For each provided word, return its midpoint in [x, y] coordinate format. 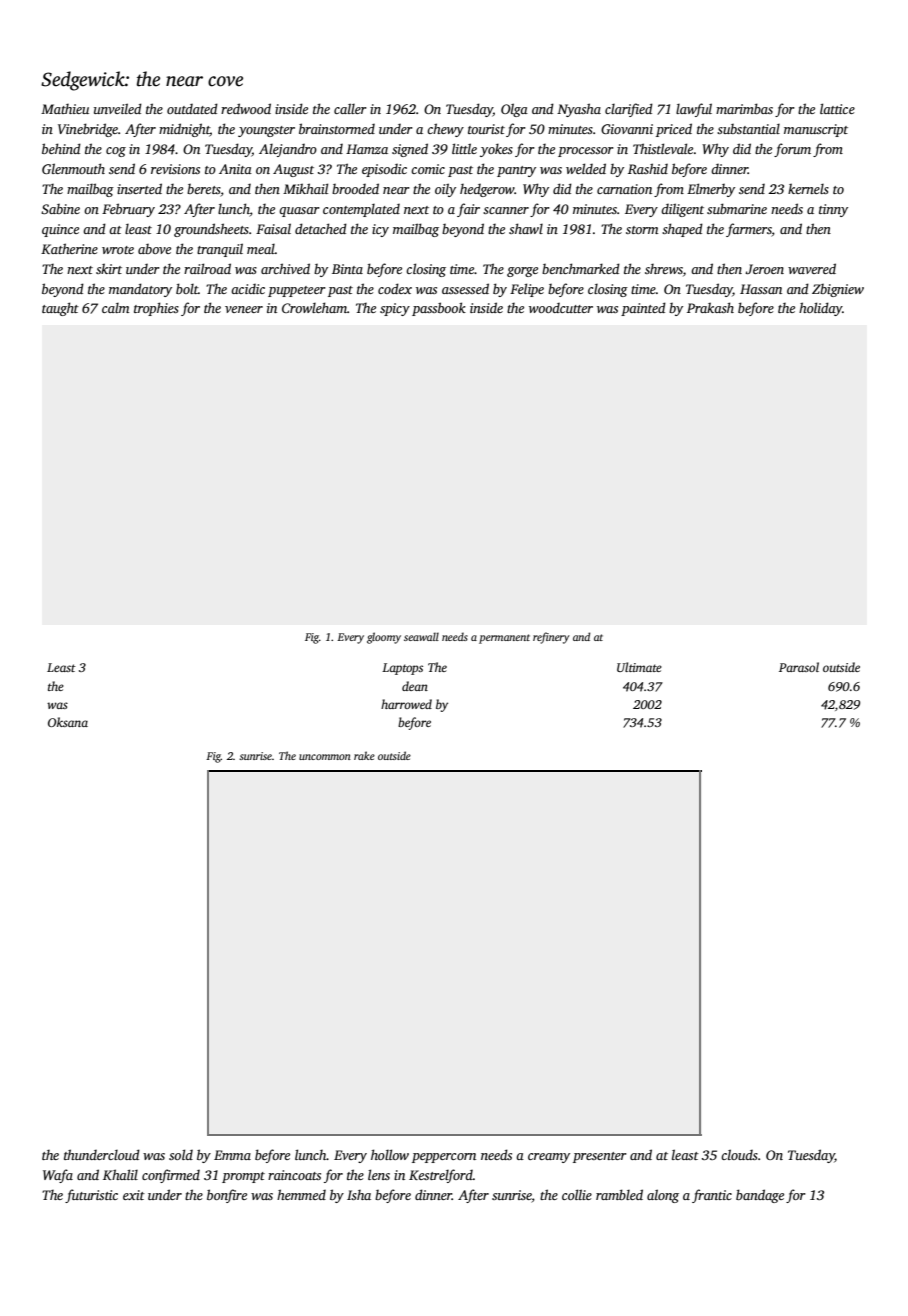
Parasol [799, 667]
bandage [760, 1196]
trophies [156, 309]
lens [379, 1174]
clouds [739, 1154]
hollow [390, 1154]
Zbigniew [838, 290]
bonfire [227, 1196]
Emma [232, 1155]
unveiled [118, 108]
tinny [833, 210]
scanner [506, 210]
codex [395, 288]
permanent [504, 639]
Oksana [68, 722]
